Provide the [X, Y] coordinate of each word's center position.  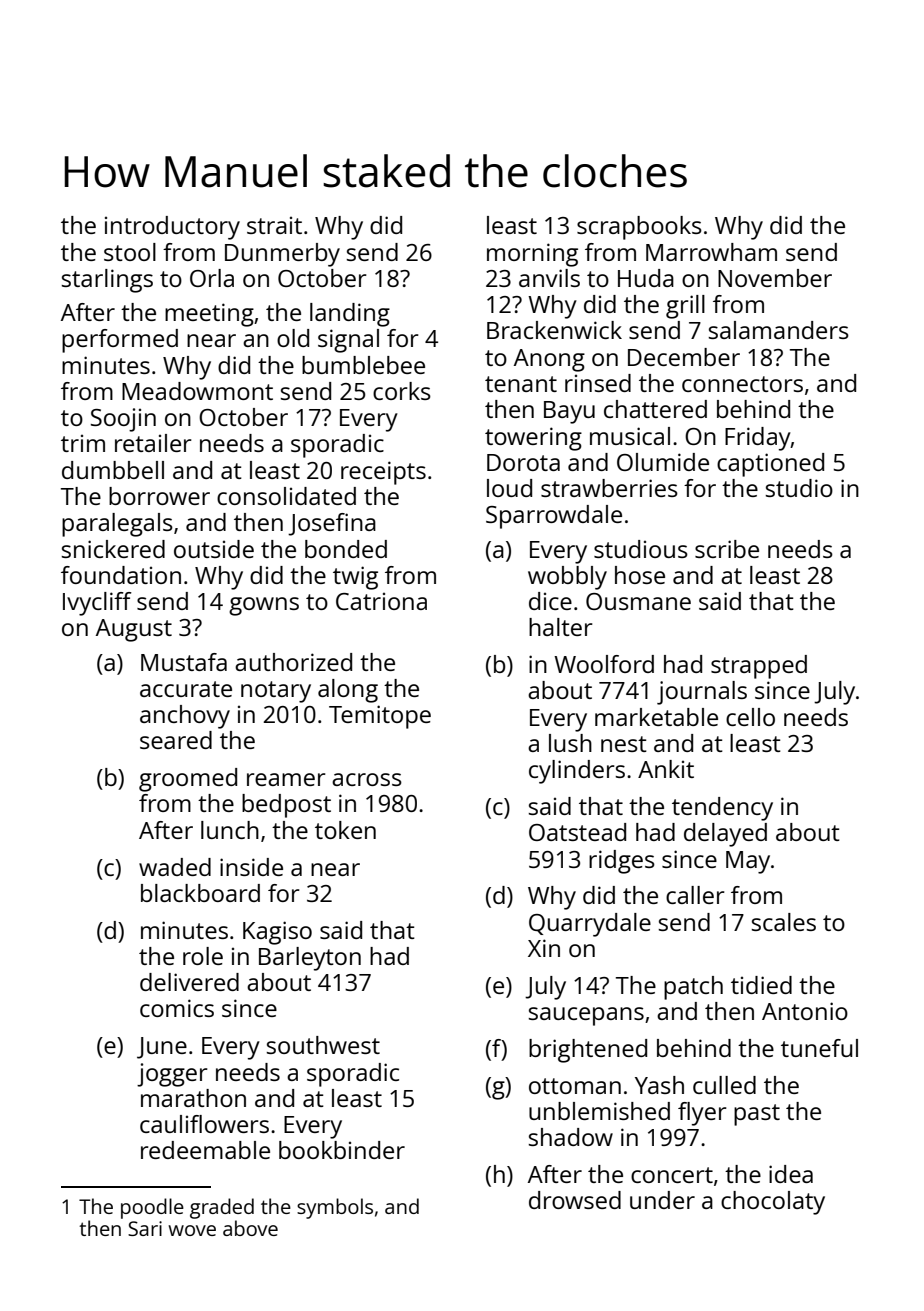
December [684, 357]
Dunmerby [282, 255]
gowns [264, 606]
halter [561, 627]
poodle [152, 1208]
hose [640, 575]
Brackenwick [554, 330]
